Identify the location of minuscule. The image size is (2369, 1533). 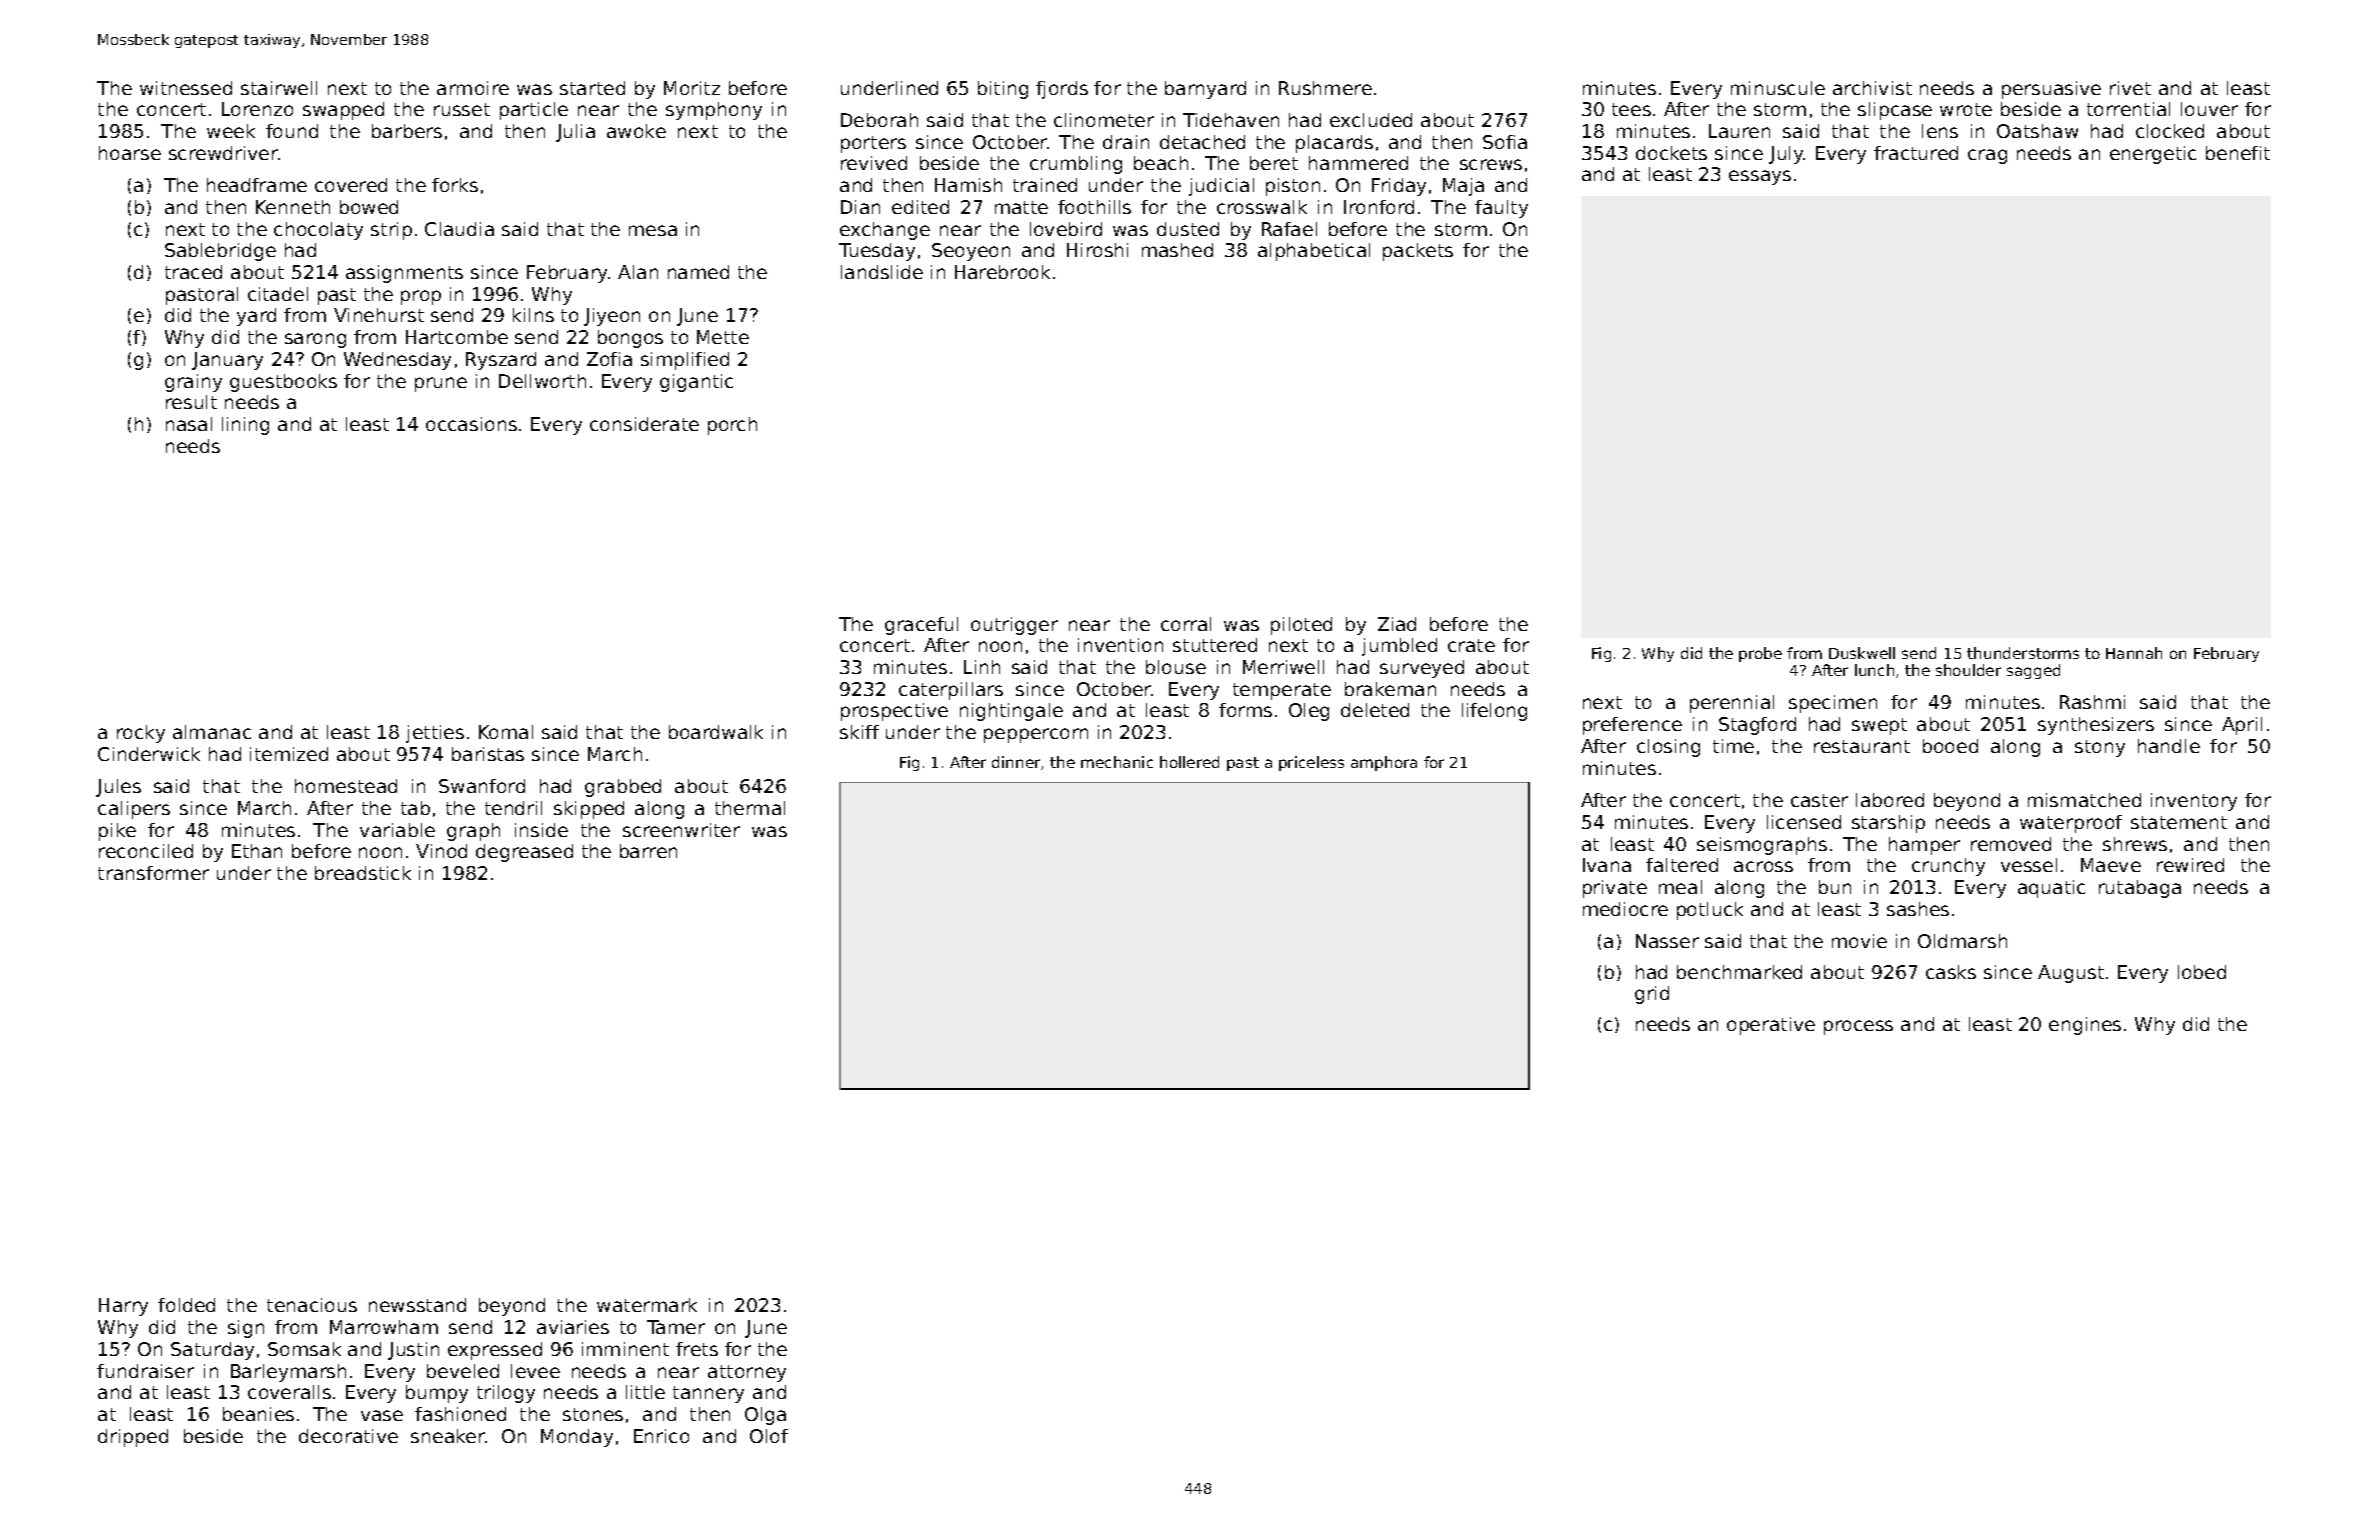
(1778, 88).
